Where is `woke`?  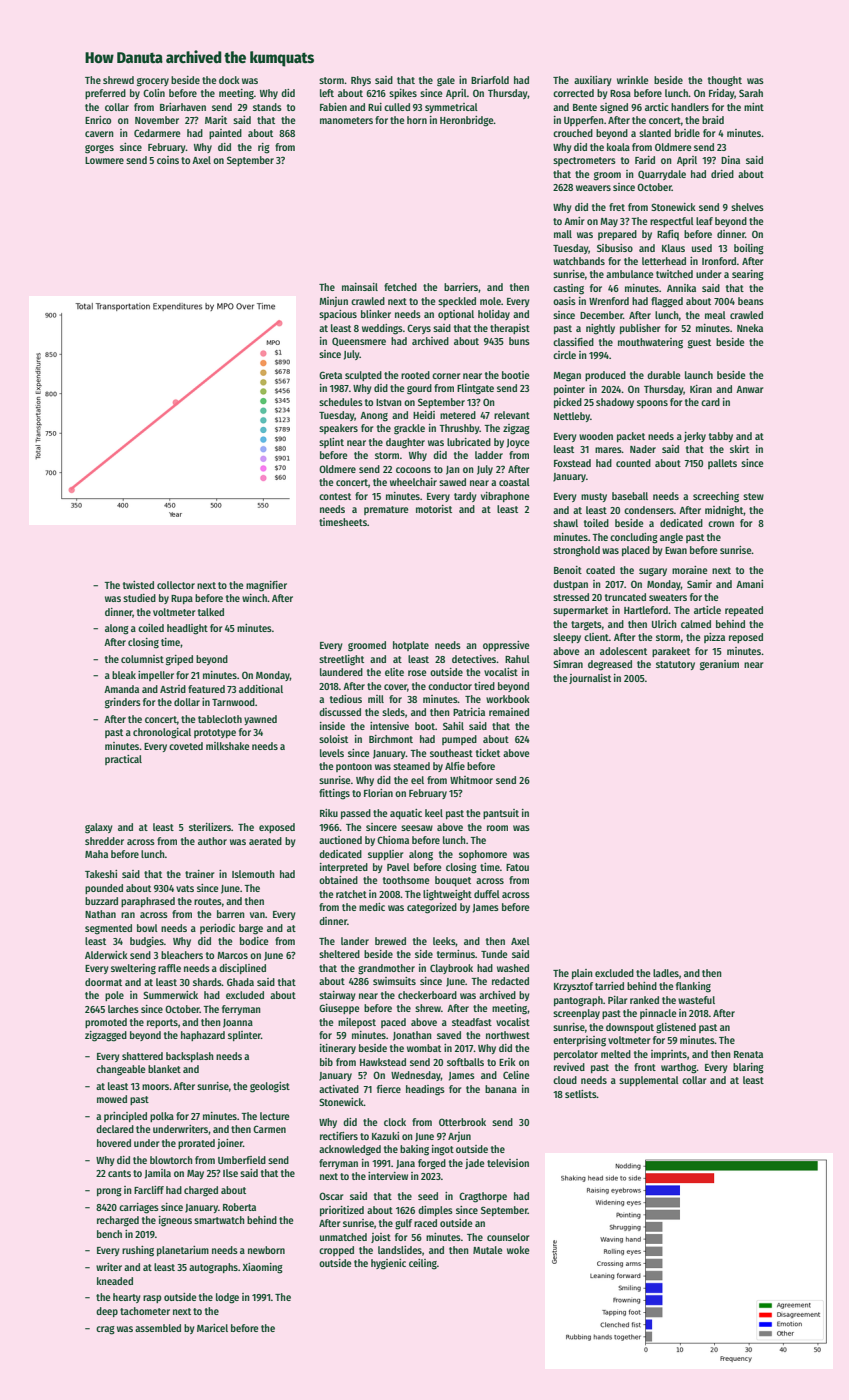
woke is located at coordinates (518, 1250).
